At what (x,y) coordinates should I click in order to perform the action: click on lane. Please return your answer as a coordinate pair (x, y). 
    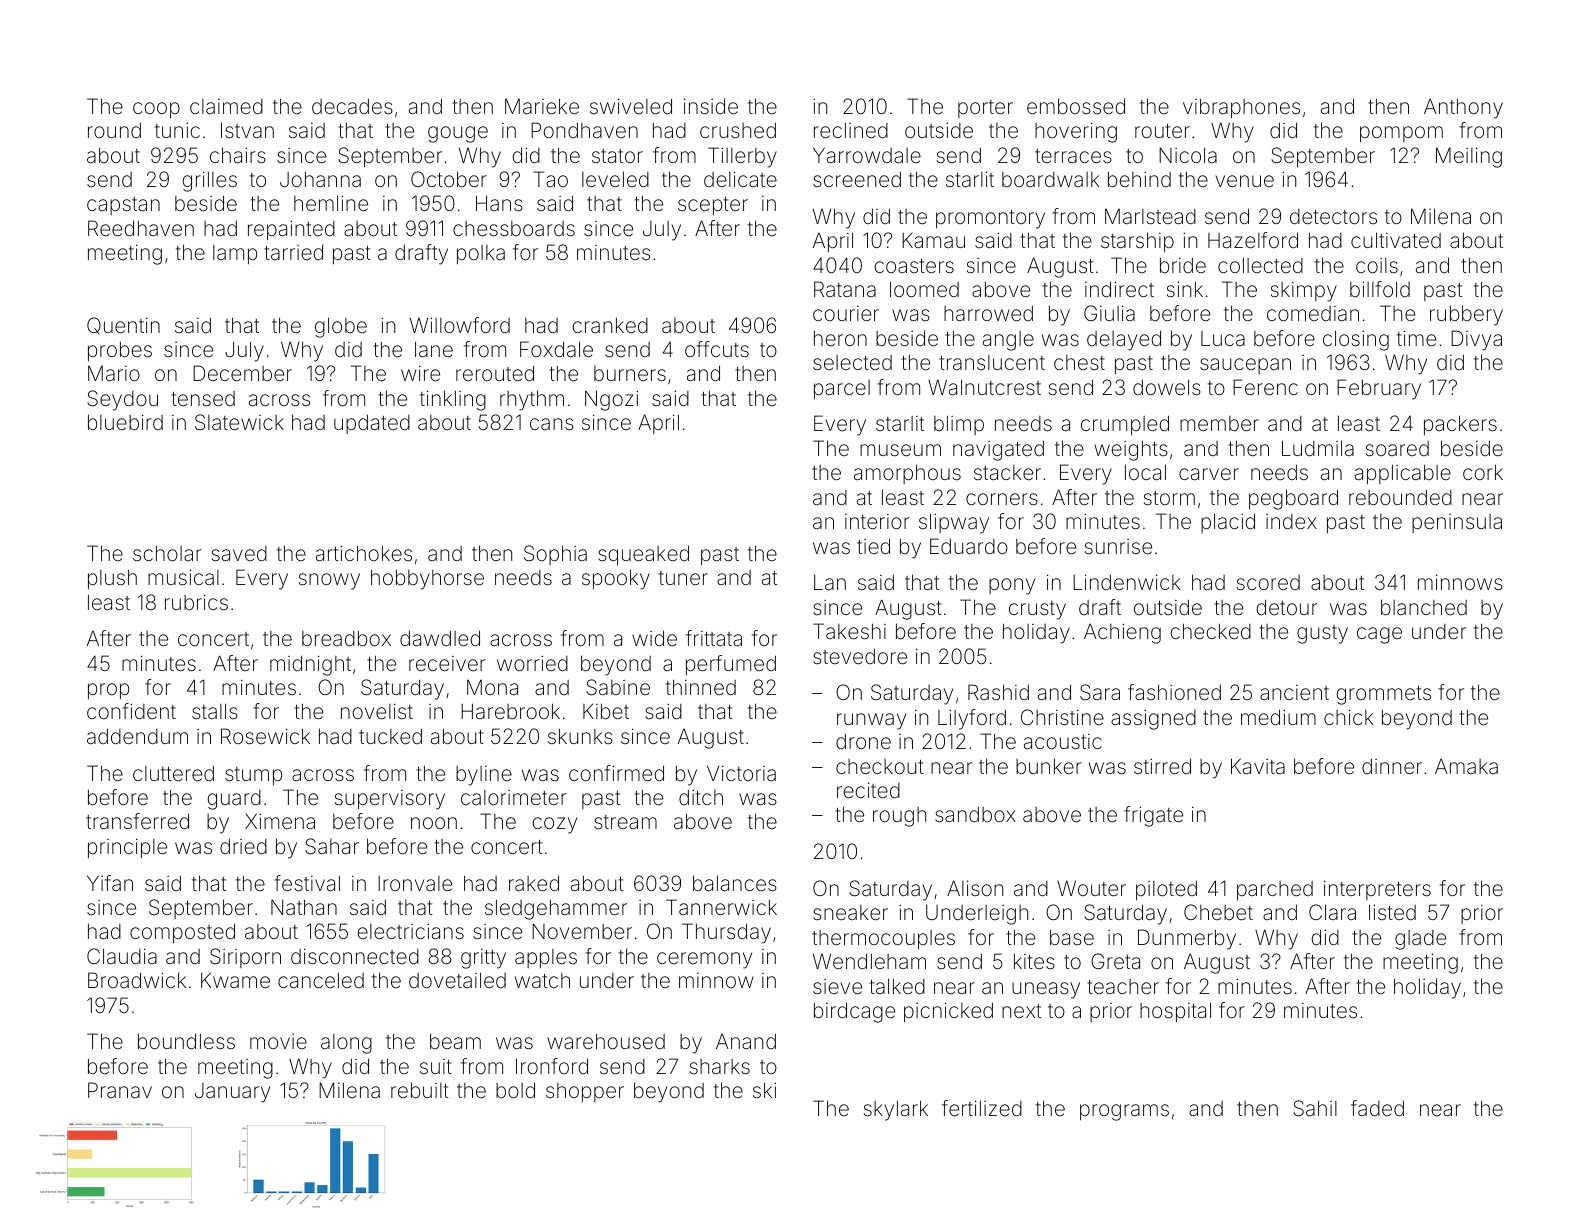
    Looking at the image, I should click on (434, 349).
